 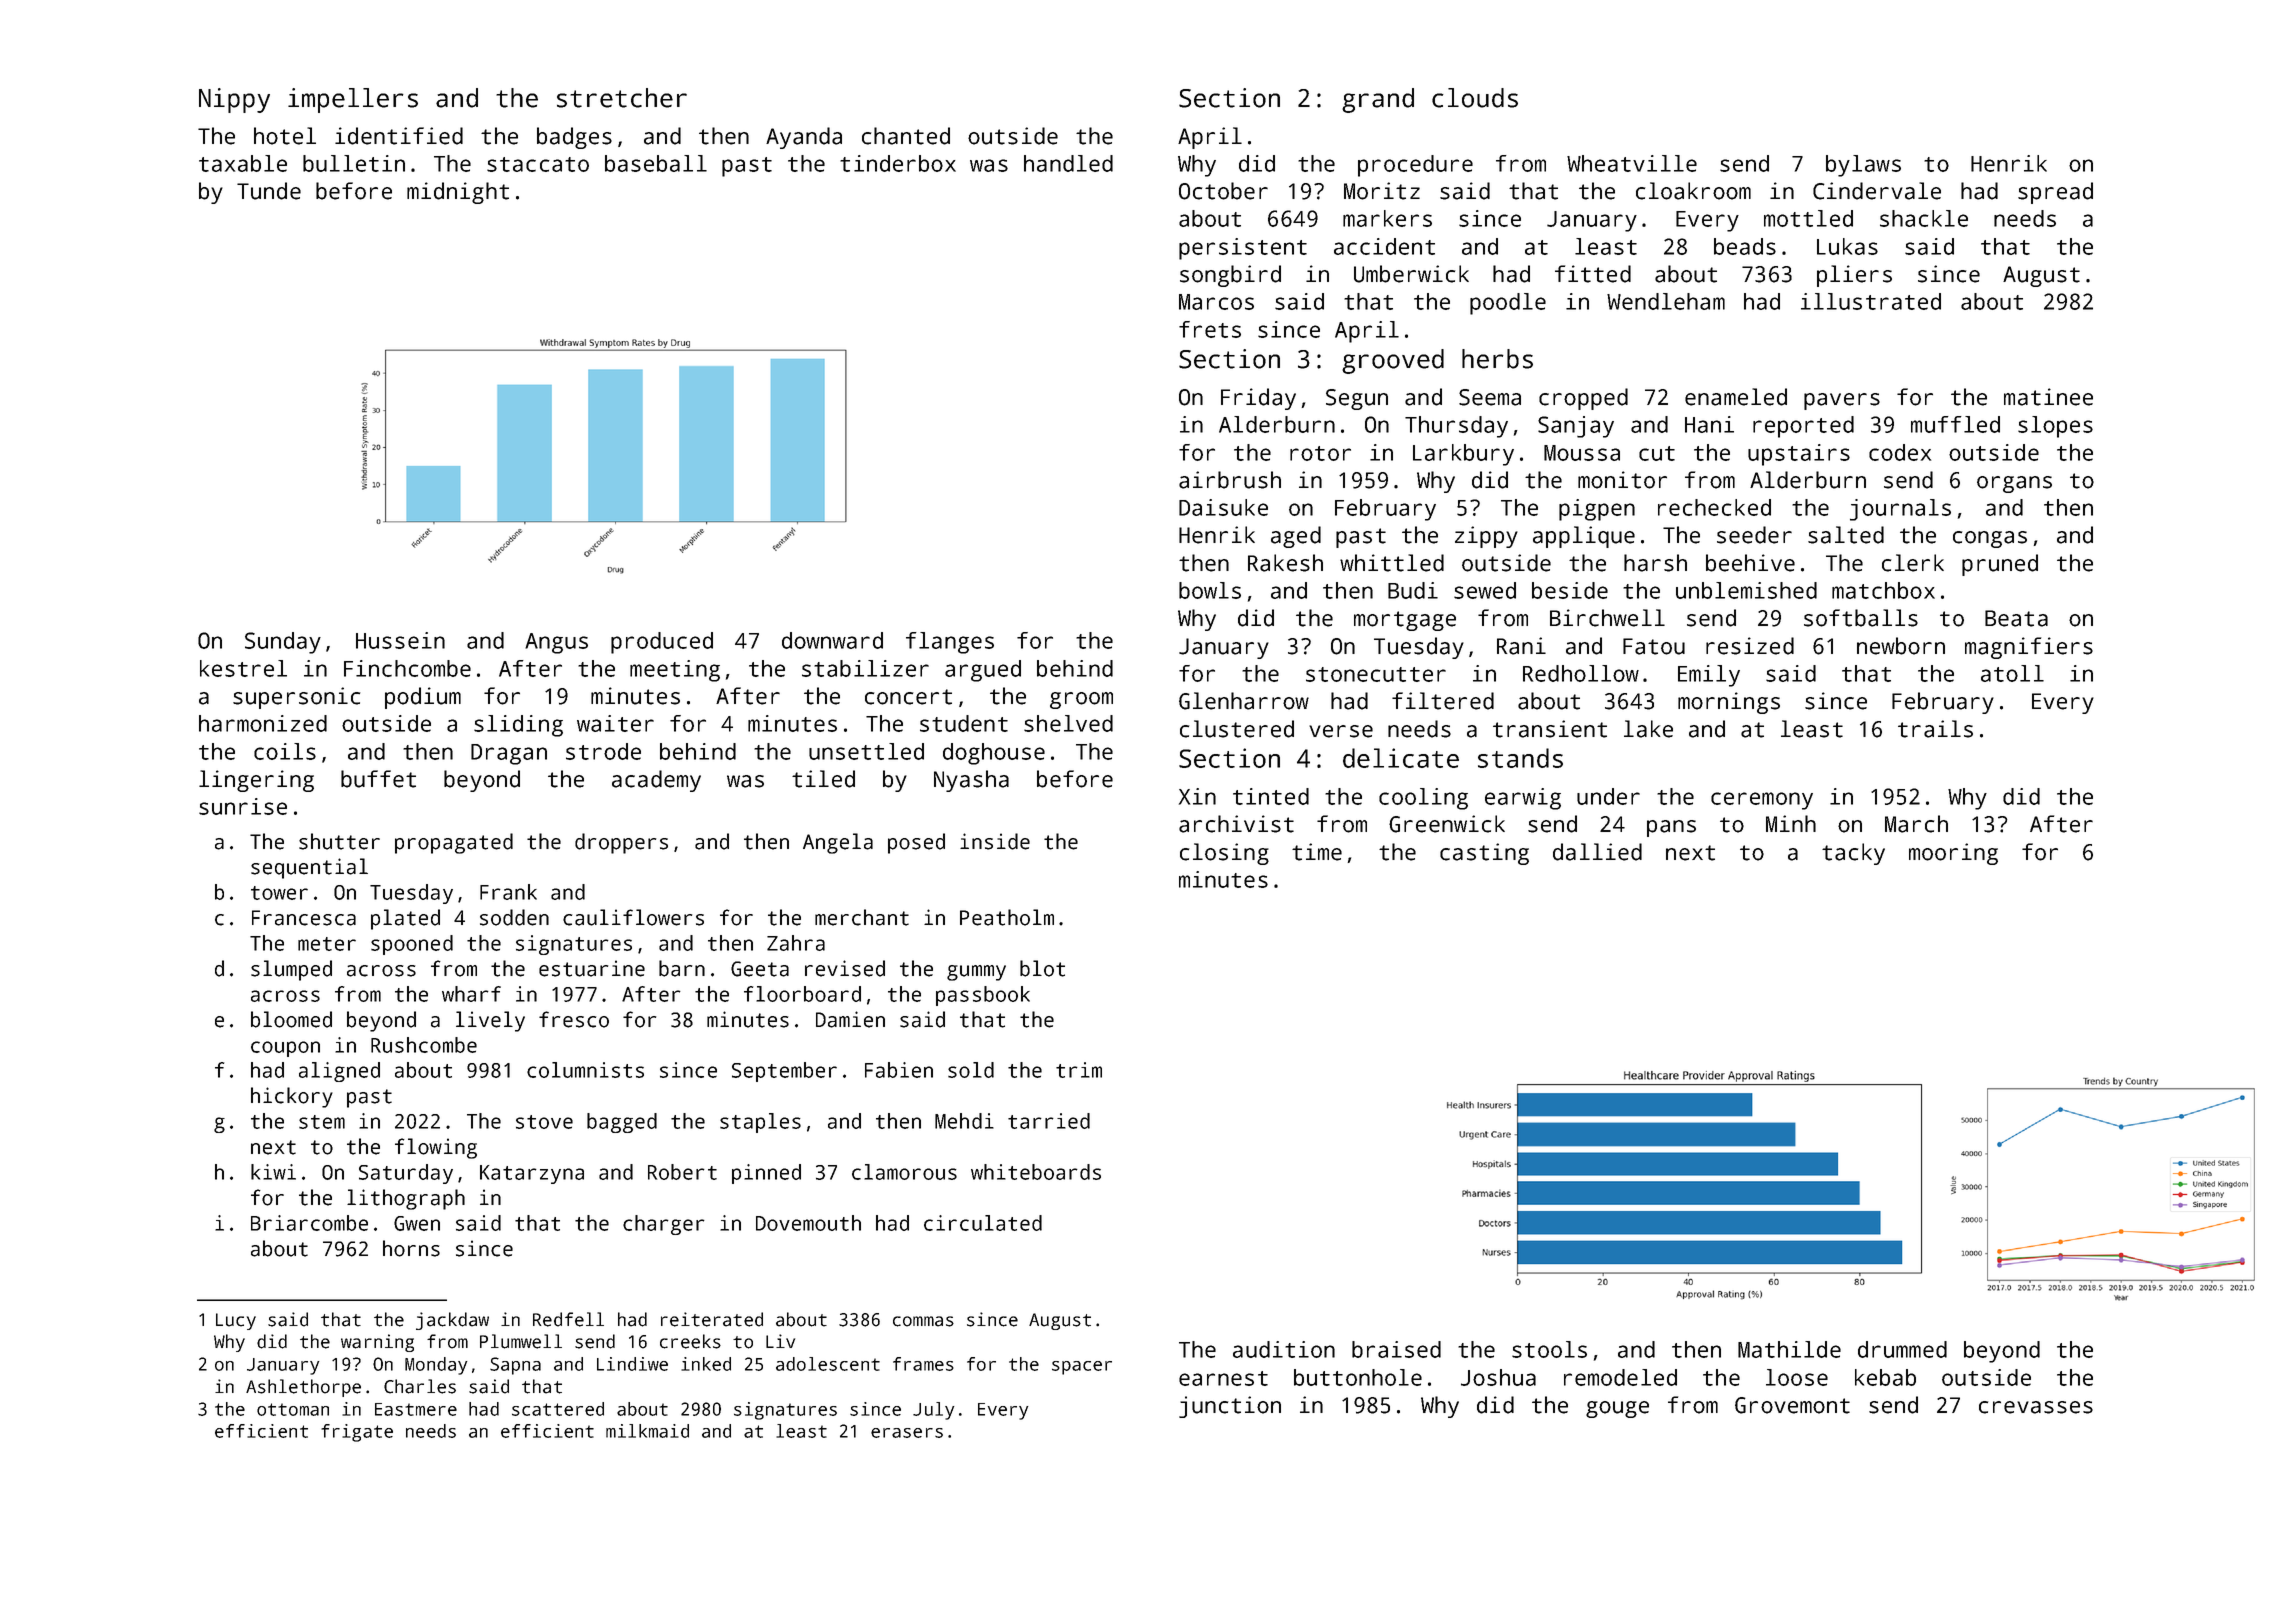 I want to click on merchant, so click(x=862, y=917).
